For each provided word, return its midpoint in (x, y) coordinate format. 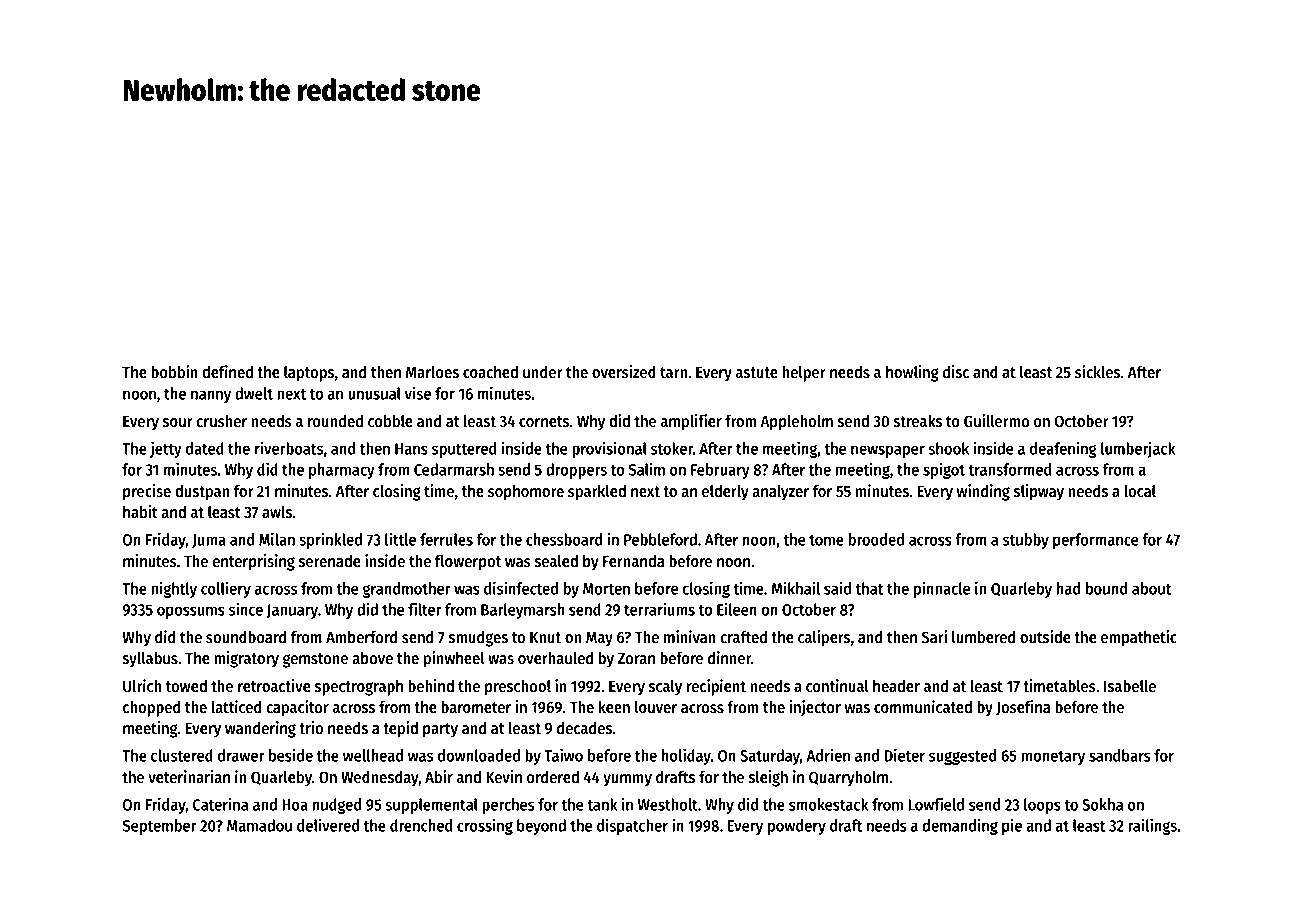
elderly (725, 492)
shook (948, 448)
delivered (328, 825)
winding (983, 492)
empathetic (1139, 638)
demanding (960, 826)
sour (178, 423)
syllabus (150, 659)
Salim (647, 469)
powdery (797, 827)
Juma (209, 541)
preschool (518, 687)
